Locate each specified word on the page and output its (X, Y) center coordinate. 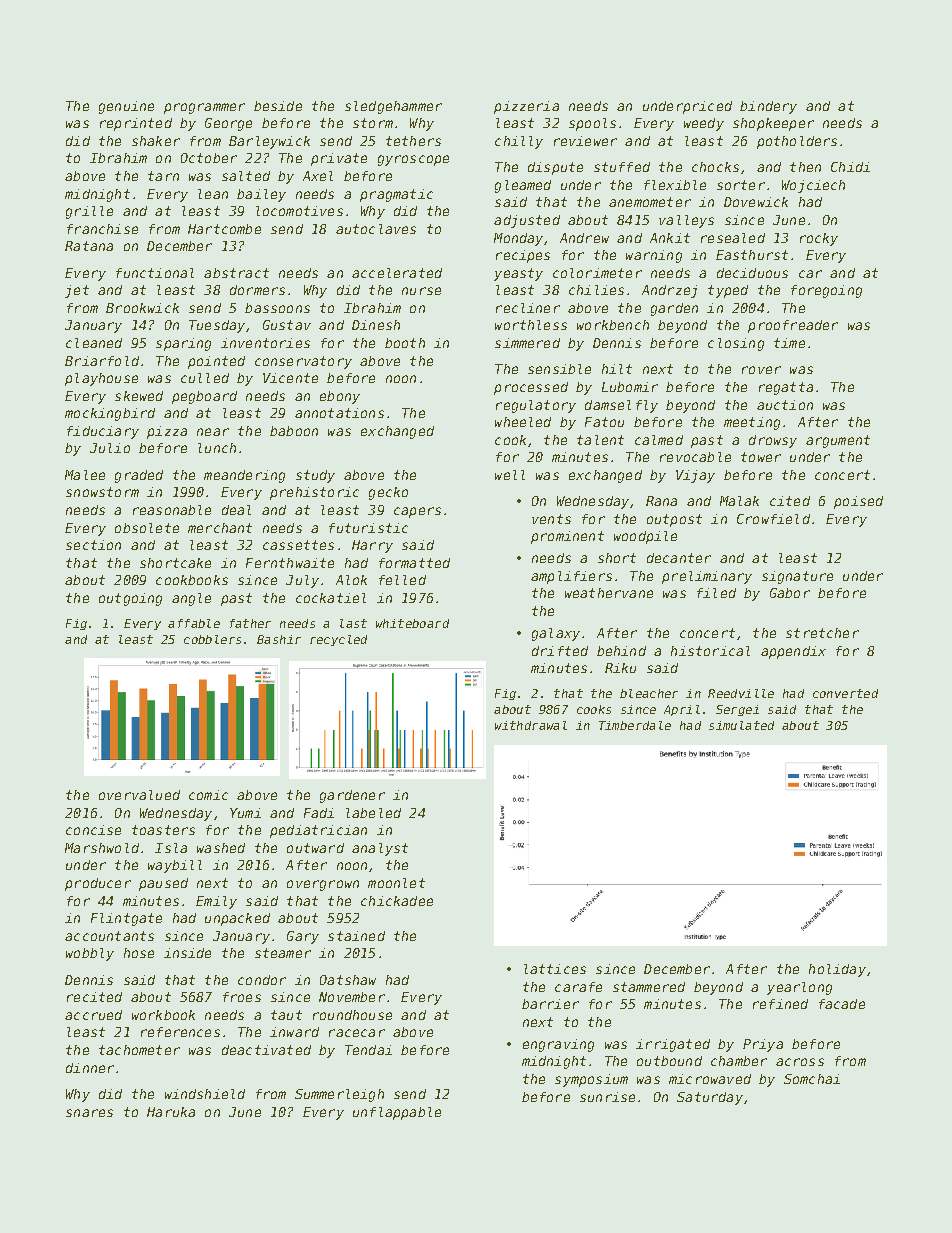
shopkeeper (773, 124)
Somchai (812, 1079)
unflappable (397, 1113)
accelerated (397, 273)
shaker (156, 141)
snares (89, 1113)
